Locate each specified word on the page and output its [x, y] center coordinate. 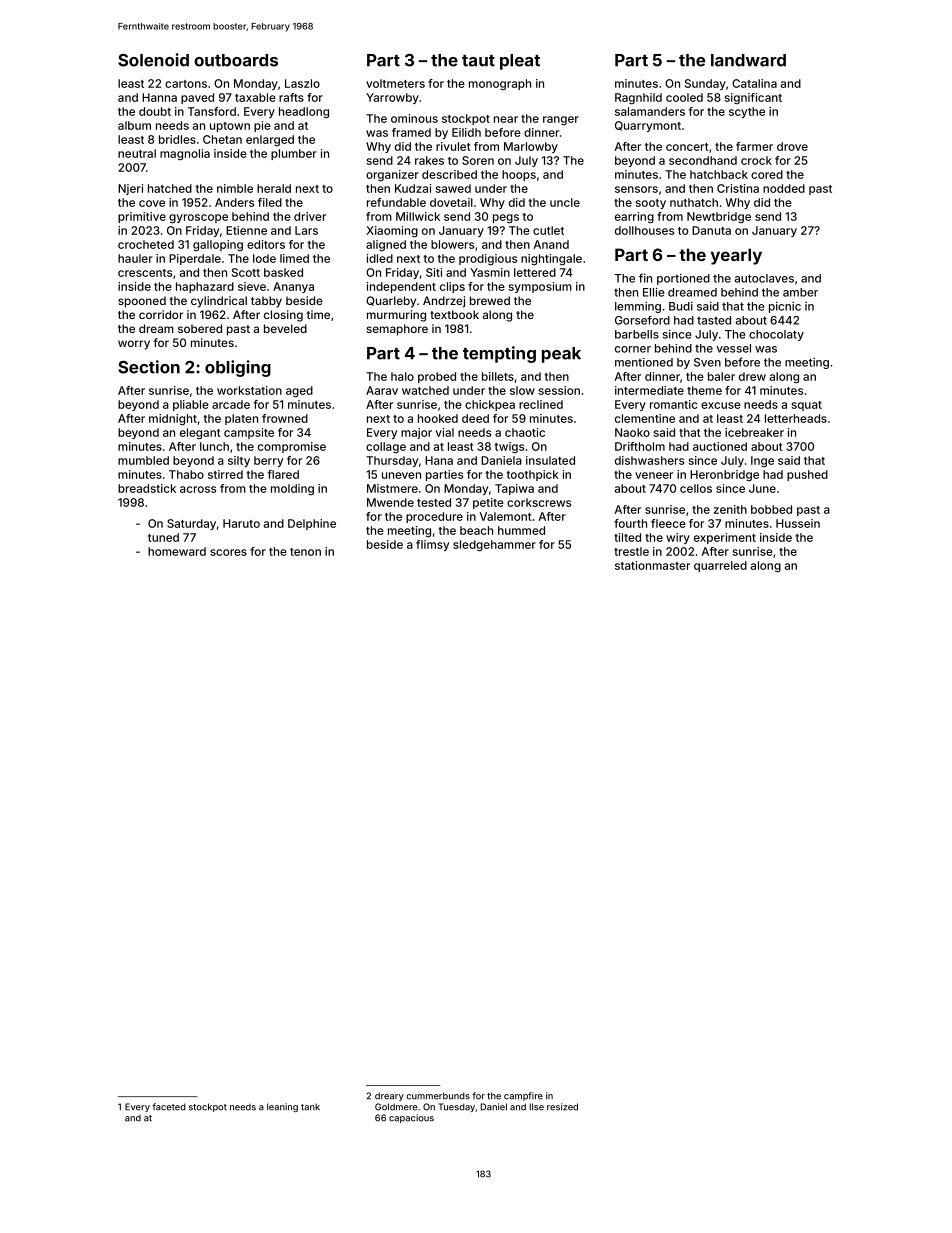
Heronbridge [724, 475]
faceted [169, 1107]
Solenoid [153, 60]
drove [792, 146]
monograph [500, 84]
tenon [305, 552]
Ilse [536, 1107]
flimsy [432, 545]
